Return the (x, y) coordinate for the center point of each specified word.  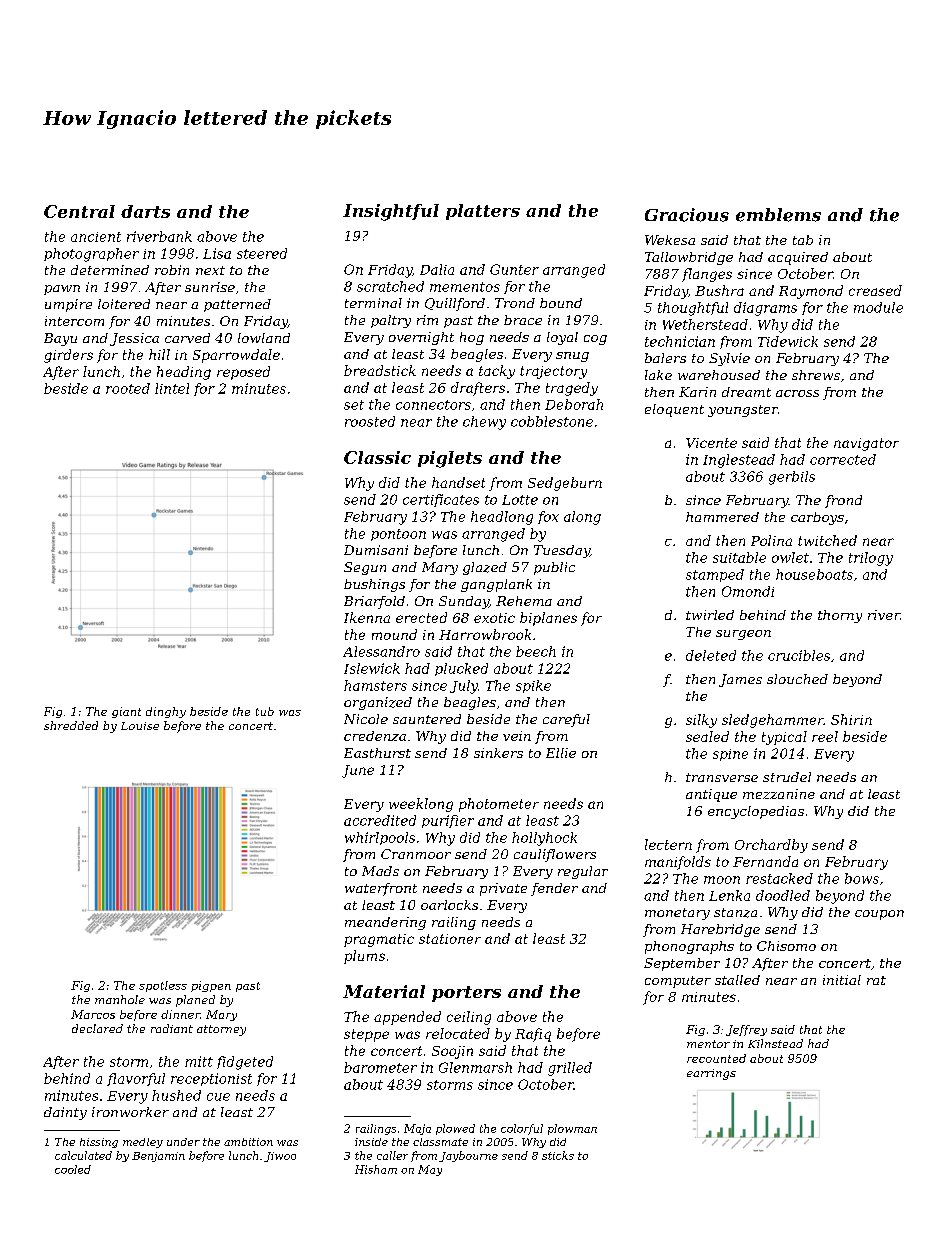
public (554, 568)
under (183, 1142)
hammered (722, 517)
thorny (840, 616)
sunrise (210, 287)
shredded (71, 725)
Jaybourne (468, 1156)
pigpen (211, 986)
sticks (558, 1155)
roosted (370, 421)
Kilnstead (775, 1043)
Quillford (455, 304)
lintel (172, 388)
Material (384, 991)
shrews (816, 375)
